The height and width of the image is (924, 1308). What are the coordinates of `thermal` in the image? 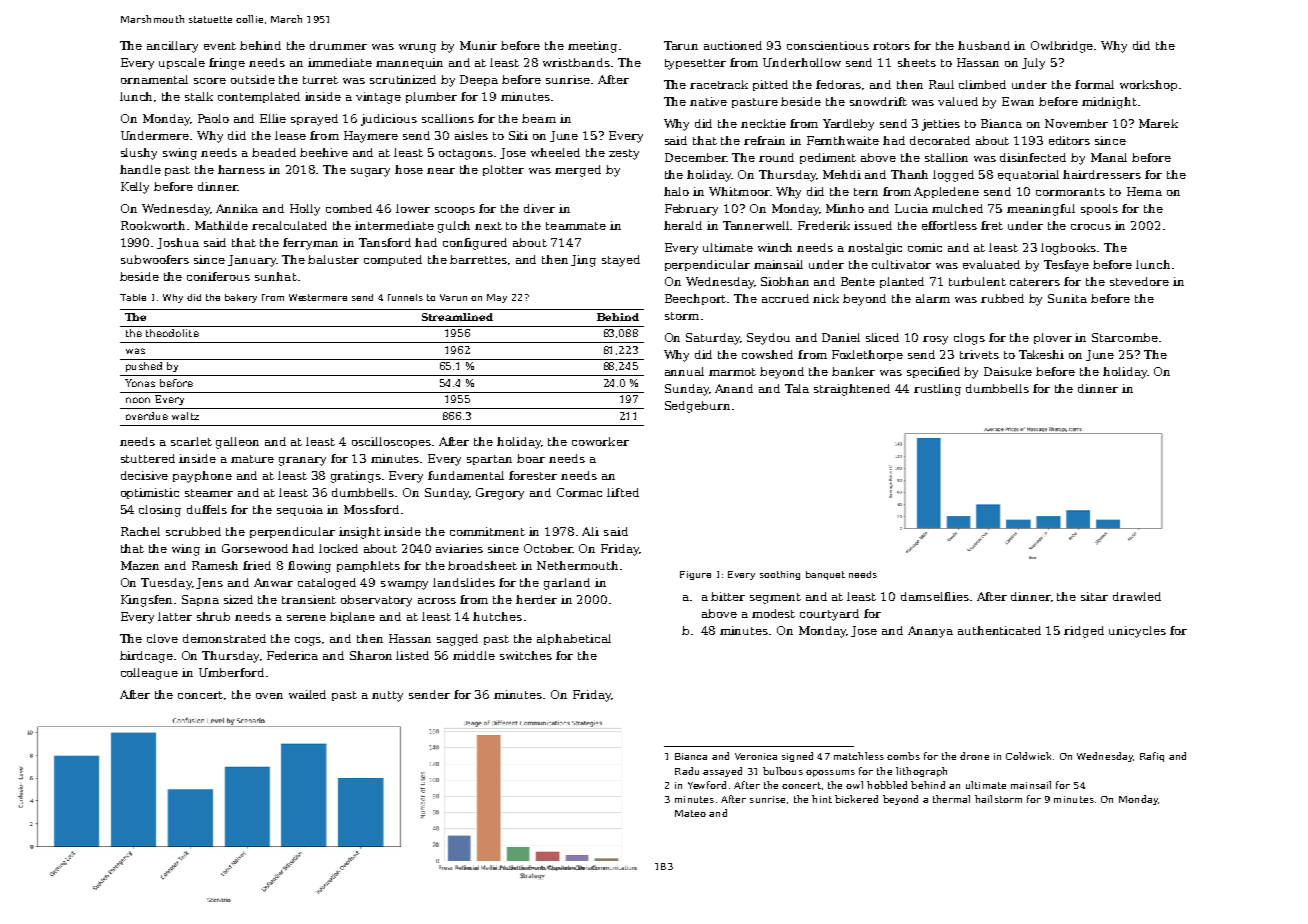 It's located at (951, 799).
